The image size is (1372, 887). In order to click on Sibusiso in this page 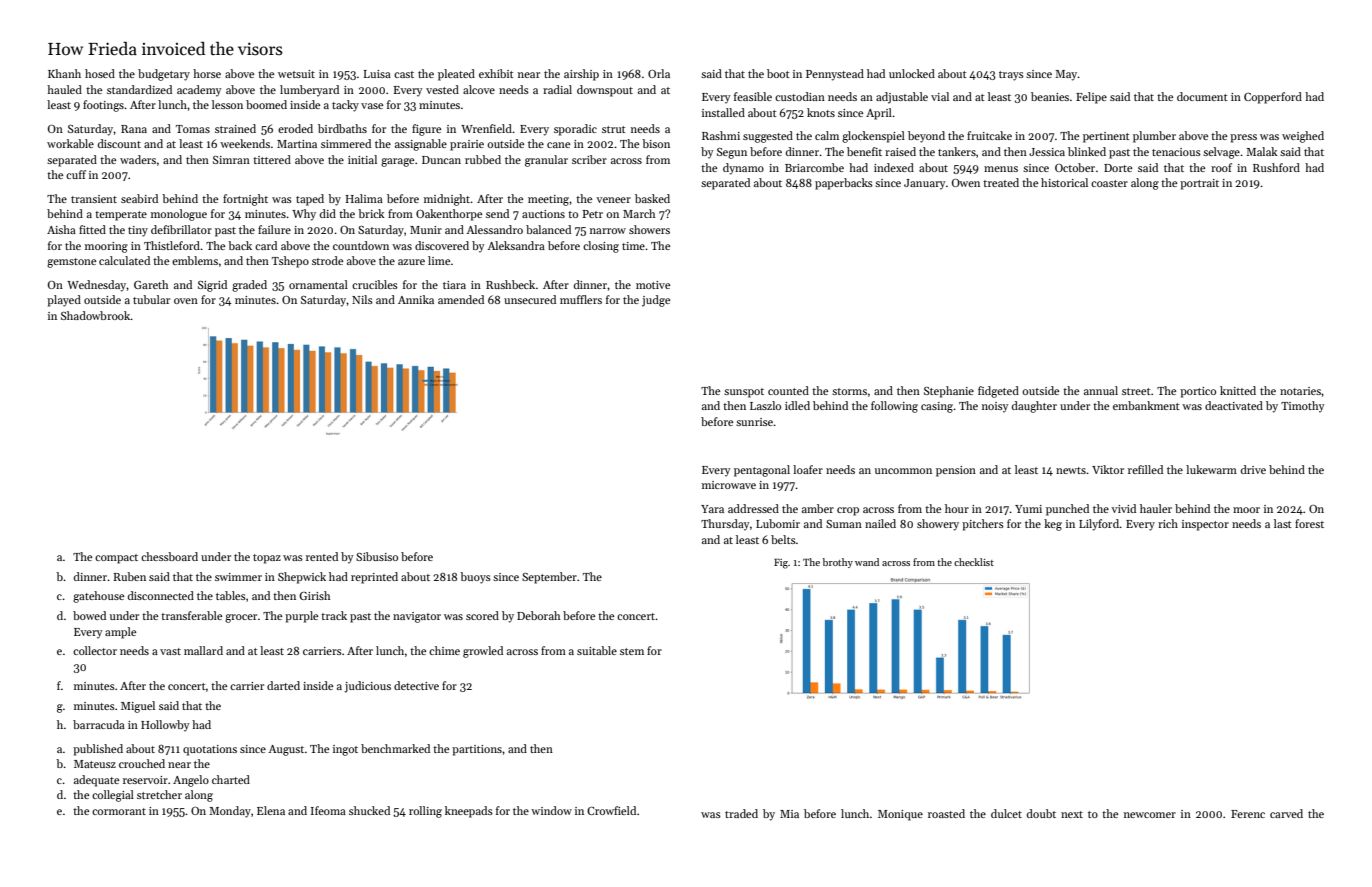, I will do `click(377, 556)`.
